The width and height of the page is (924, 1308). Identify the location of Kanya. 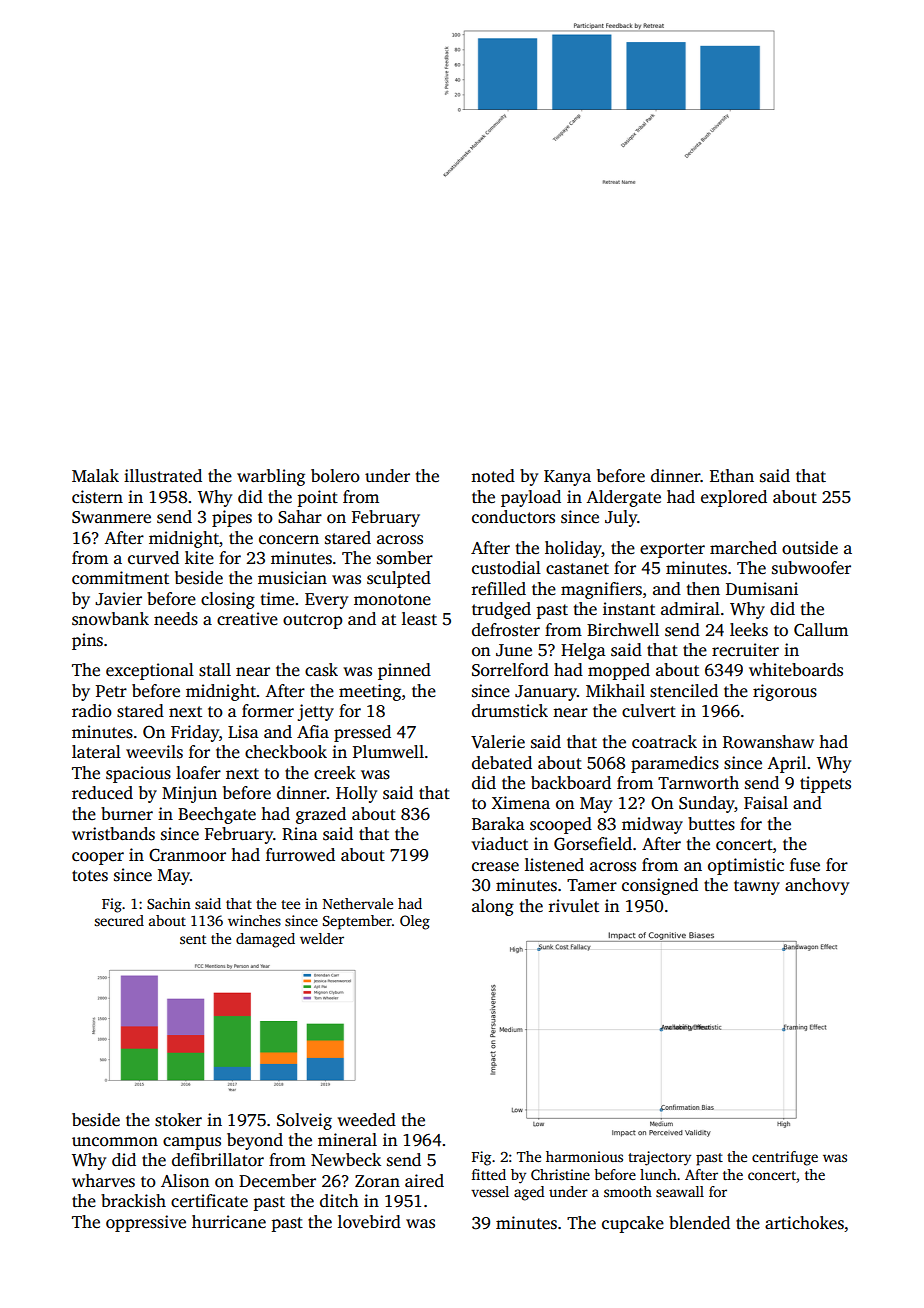
(567, 478).
